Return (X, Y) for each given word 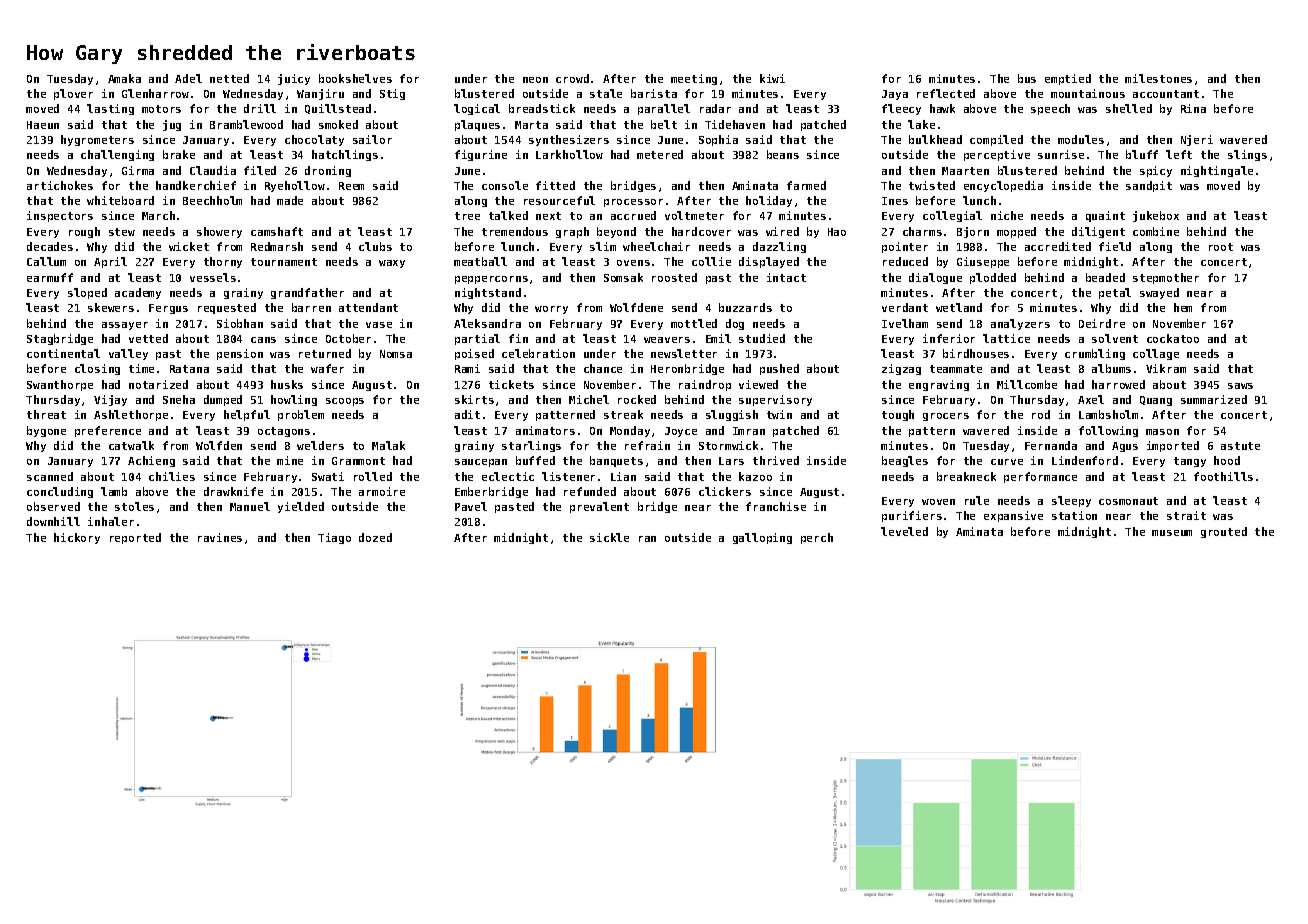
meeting (694, 79)
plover (73, 94)
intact (786, 277)
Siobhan (240, 323)
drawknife (233, 491)
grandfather (307, 293)
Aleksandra (487, 323)
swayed (1159, 293)
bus (1027, 78)
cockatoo (1173, 338)
